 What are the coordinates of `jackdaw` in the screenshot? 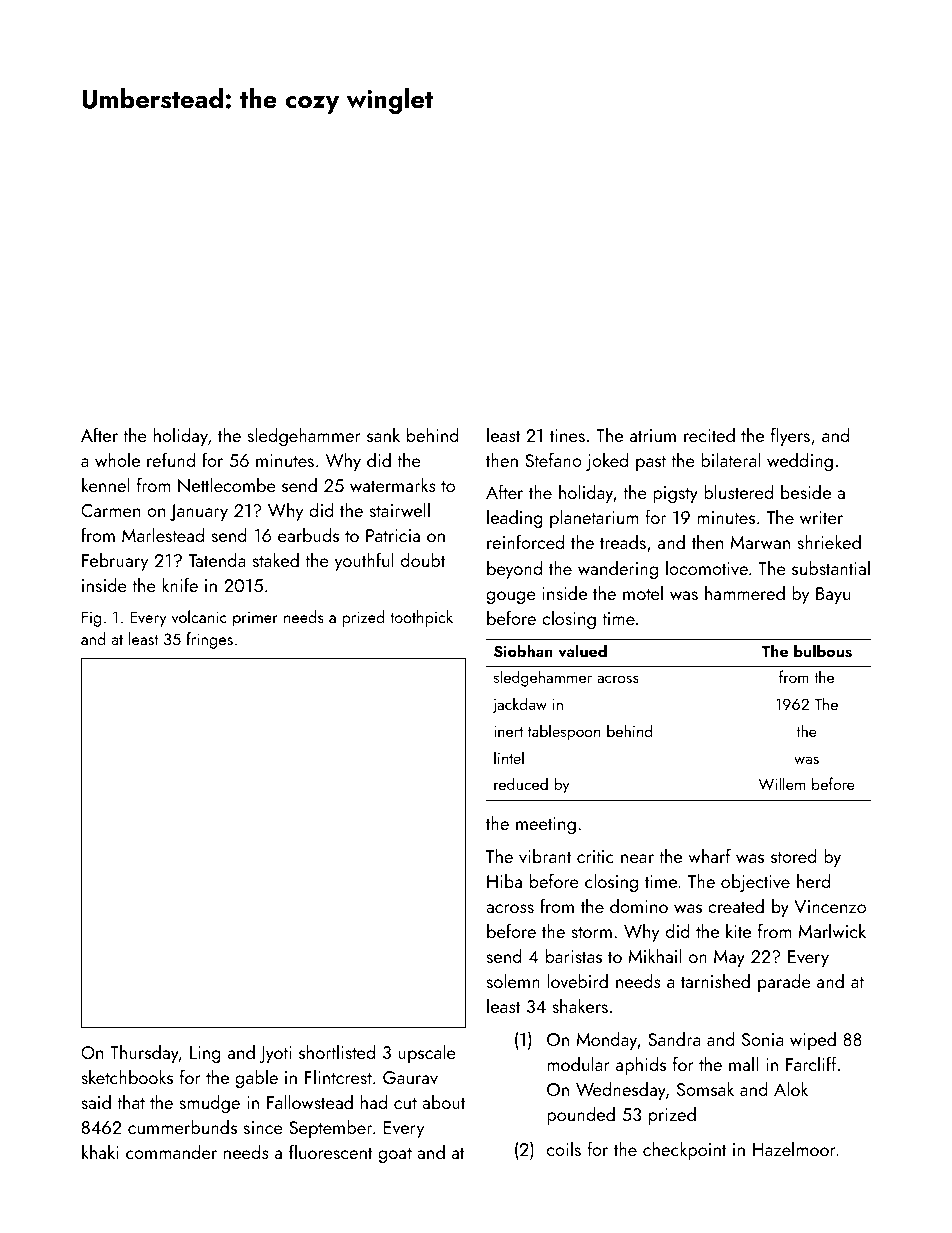 It's located at (519, 705).
